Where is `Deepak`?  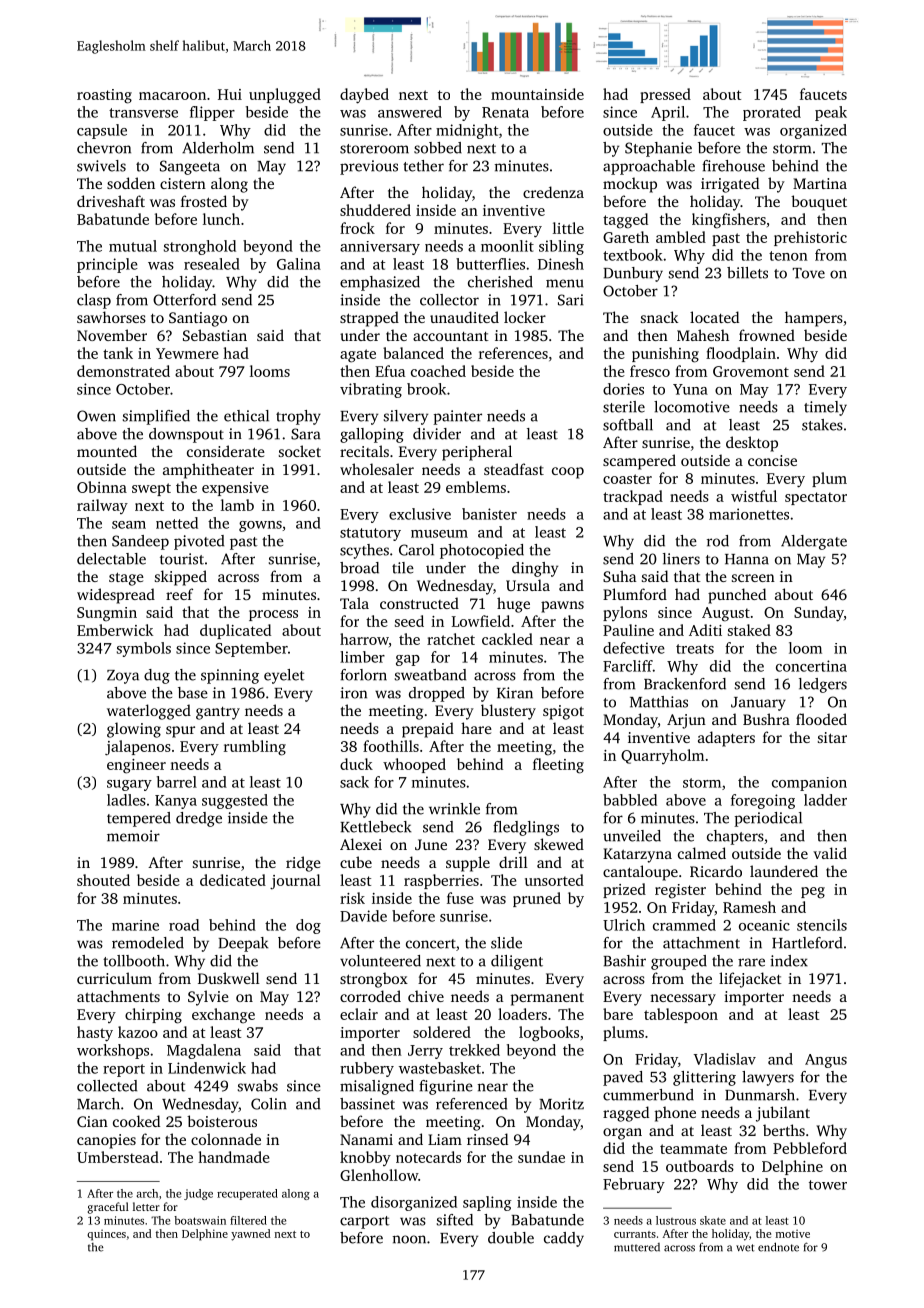
Deepak is located at coordinates (243, 944).
